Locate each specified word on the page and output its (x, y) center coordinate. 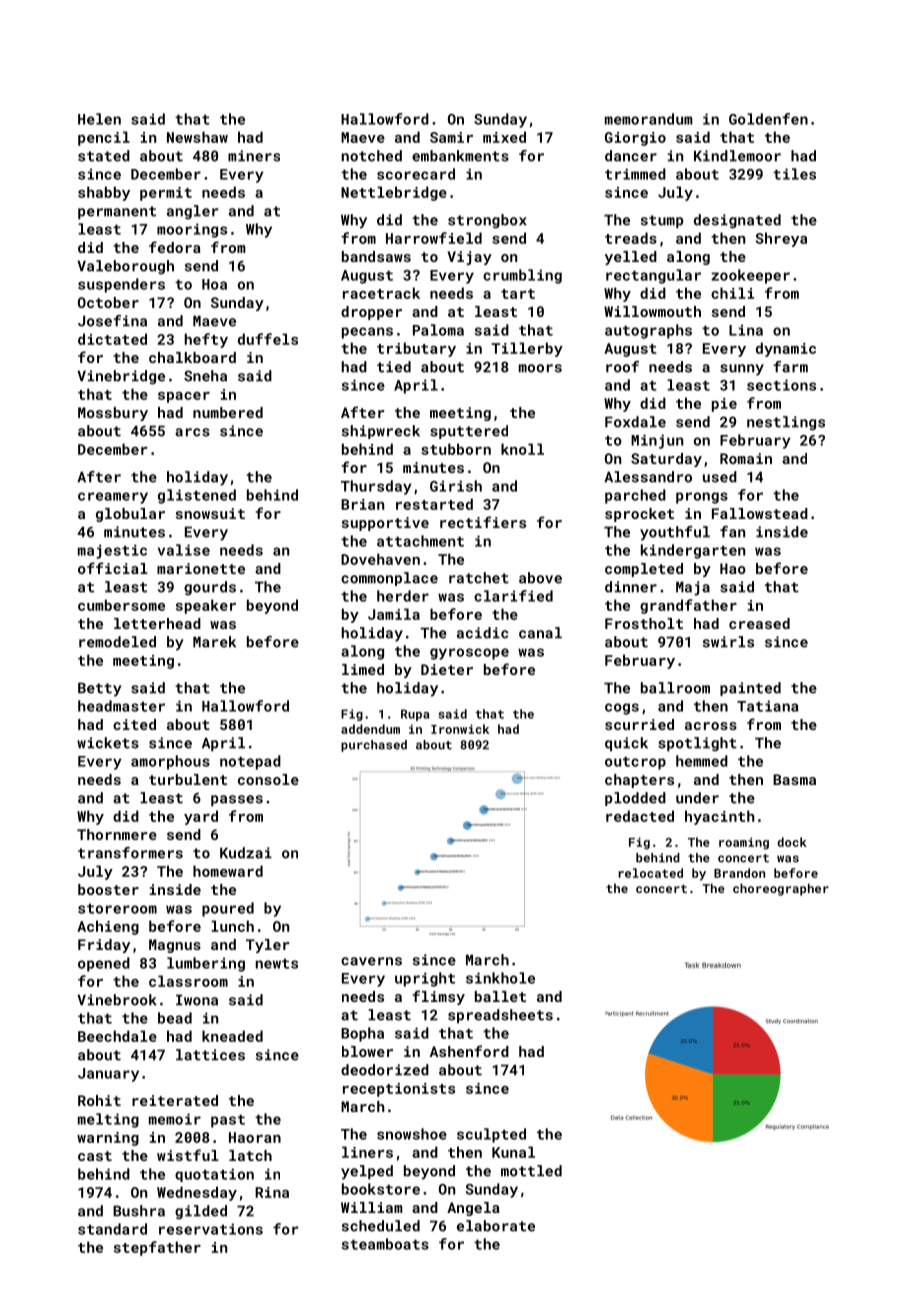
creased (759, 623)
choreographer (781, 889)
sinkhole (500, 978)
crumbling (522, 276)
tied (394, 367)
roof (622, 367)
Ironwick (460, 729)
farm (790, 367)
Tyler (267, 946)
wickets (108, 743)
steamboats (385, 1244)
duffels (268, 339)
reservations (211, 1229)
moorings (192, 230)
